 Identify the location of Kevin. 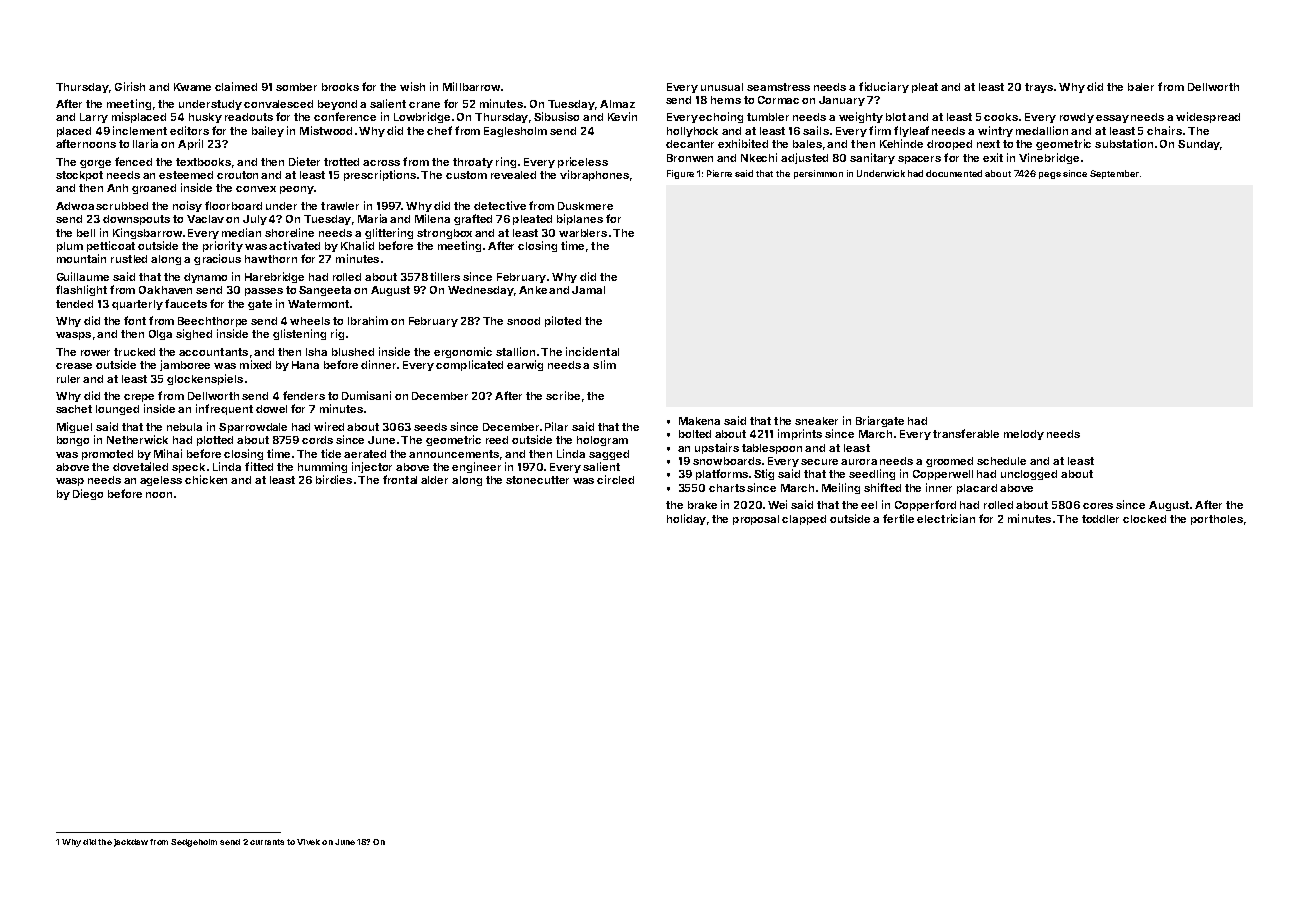
(622, 116).
